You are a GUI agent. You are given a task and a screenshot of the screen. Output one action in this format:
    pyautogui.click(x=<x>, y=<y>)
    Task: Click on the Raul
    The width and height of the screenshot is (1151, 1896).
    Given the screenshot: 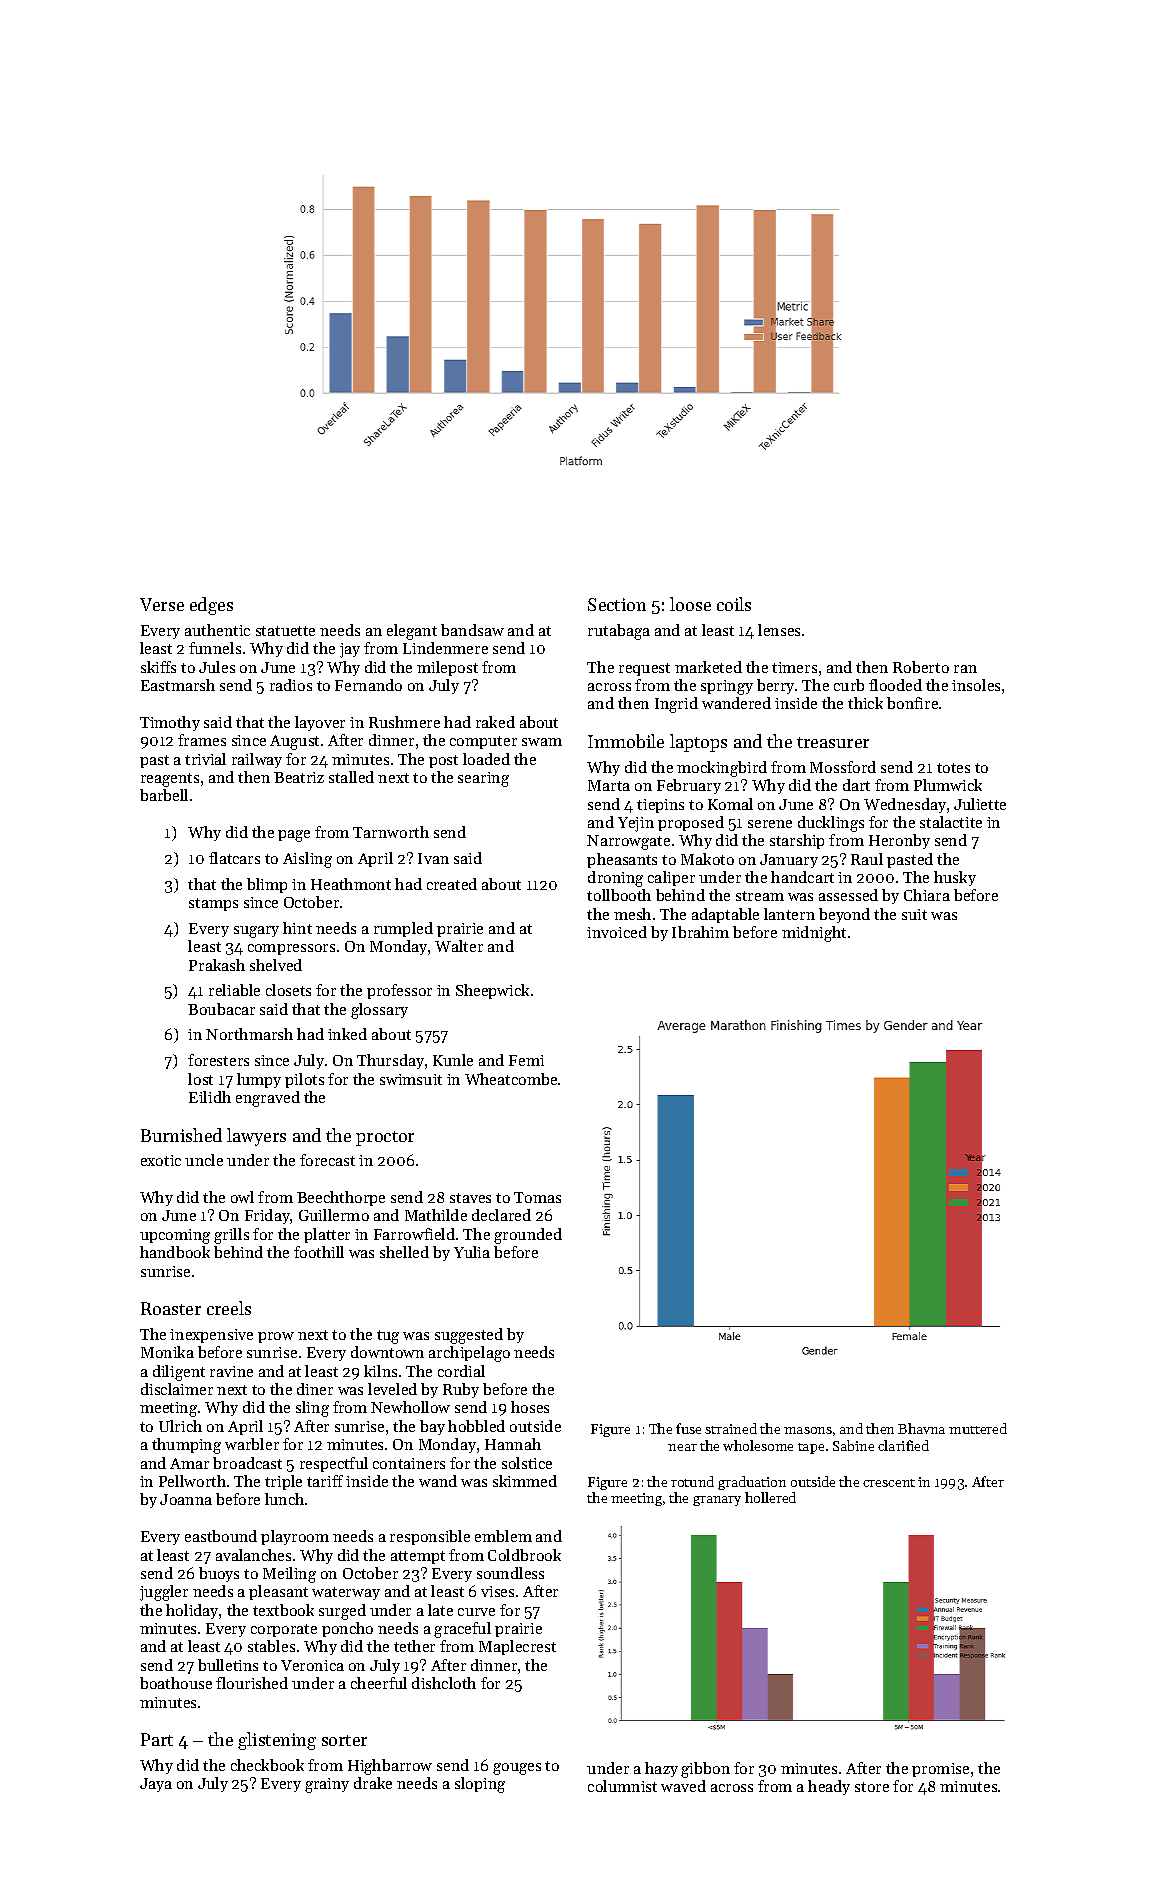 What is the action you would take?
    pyautogui.click(x=867, y=859)
